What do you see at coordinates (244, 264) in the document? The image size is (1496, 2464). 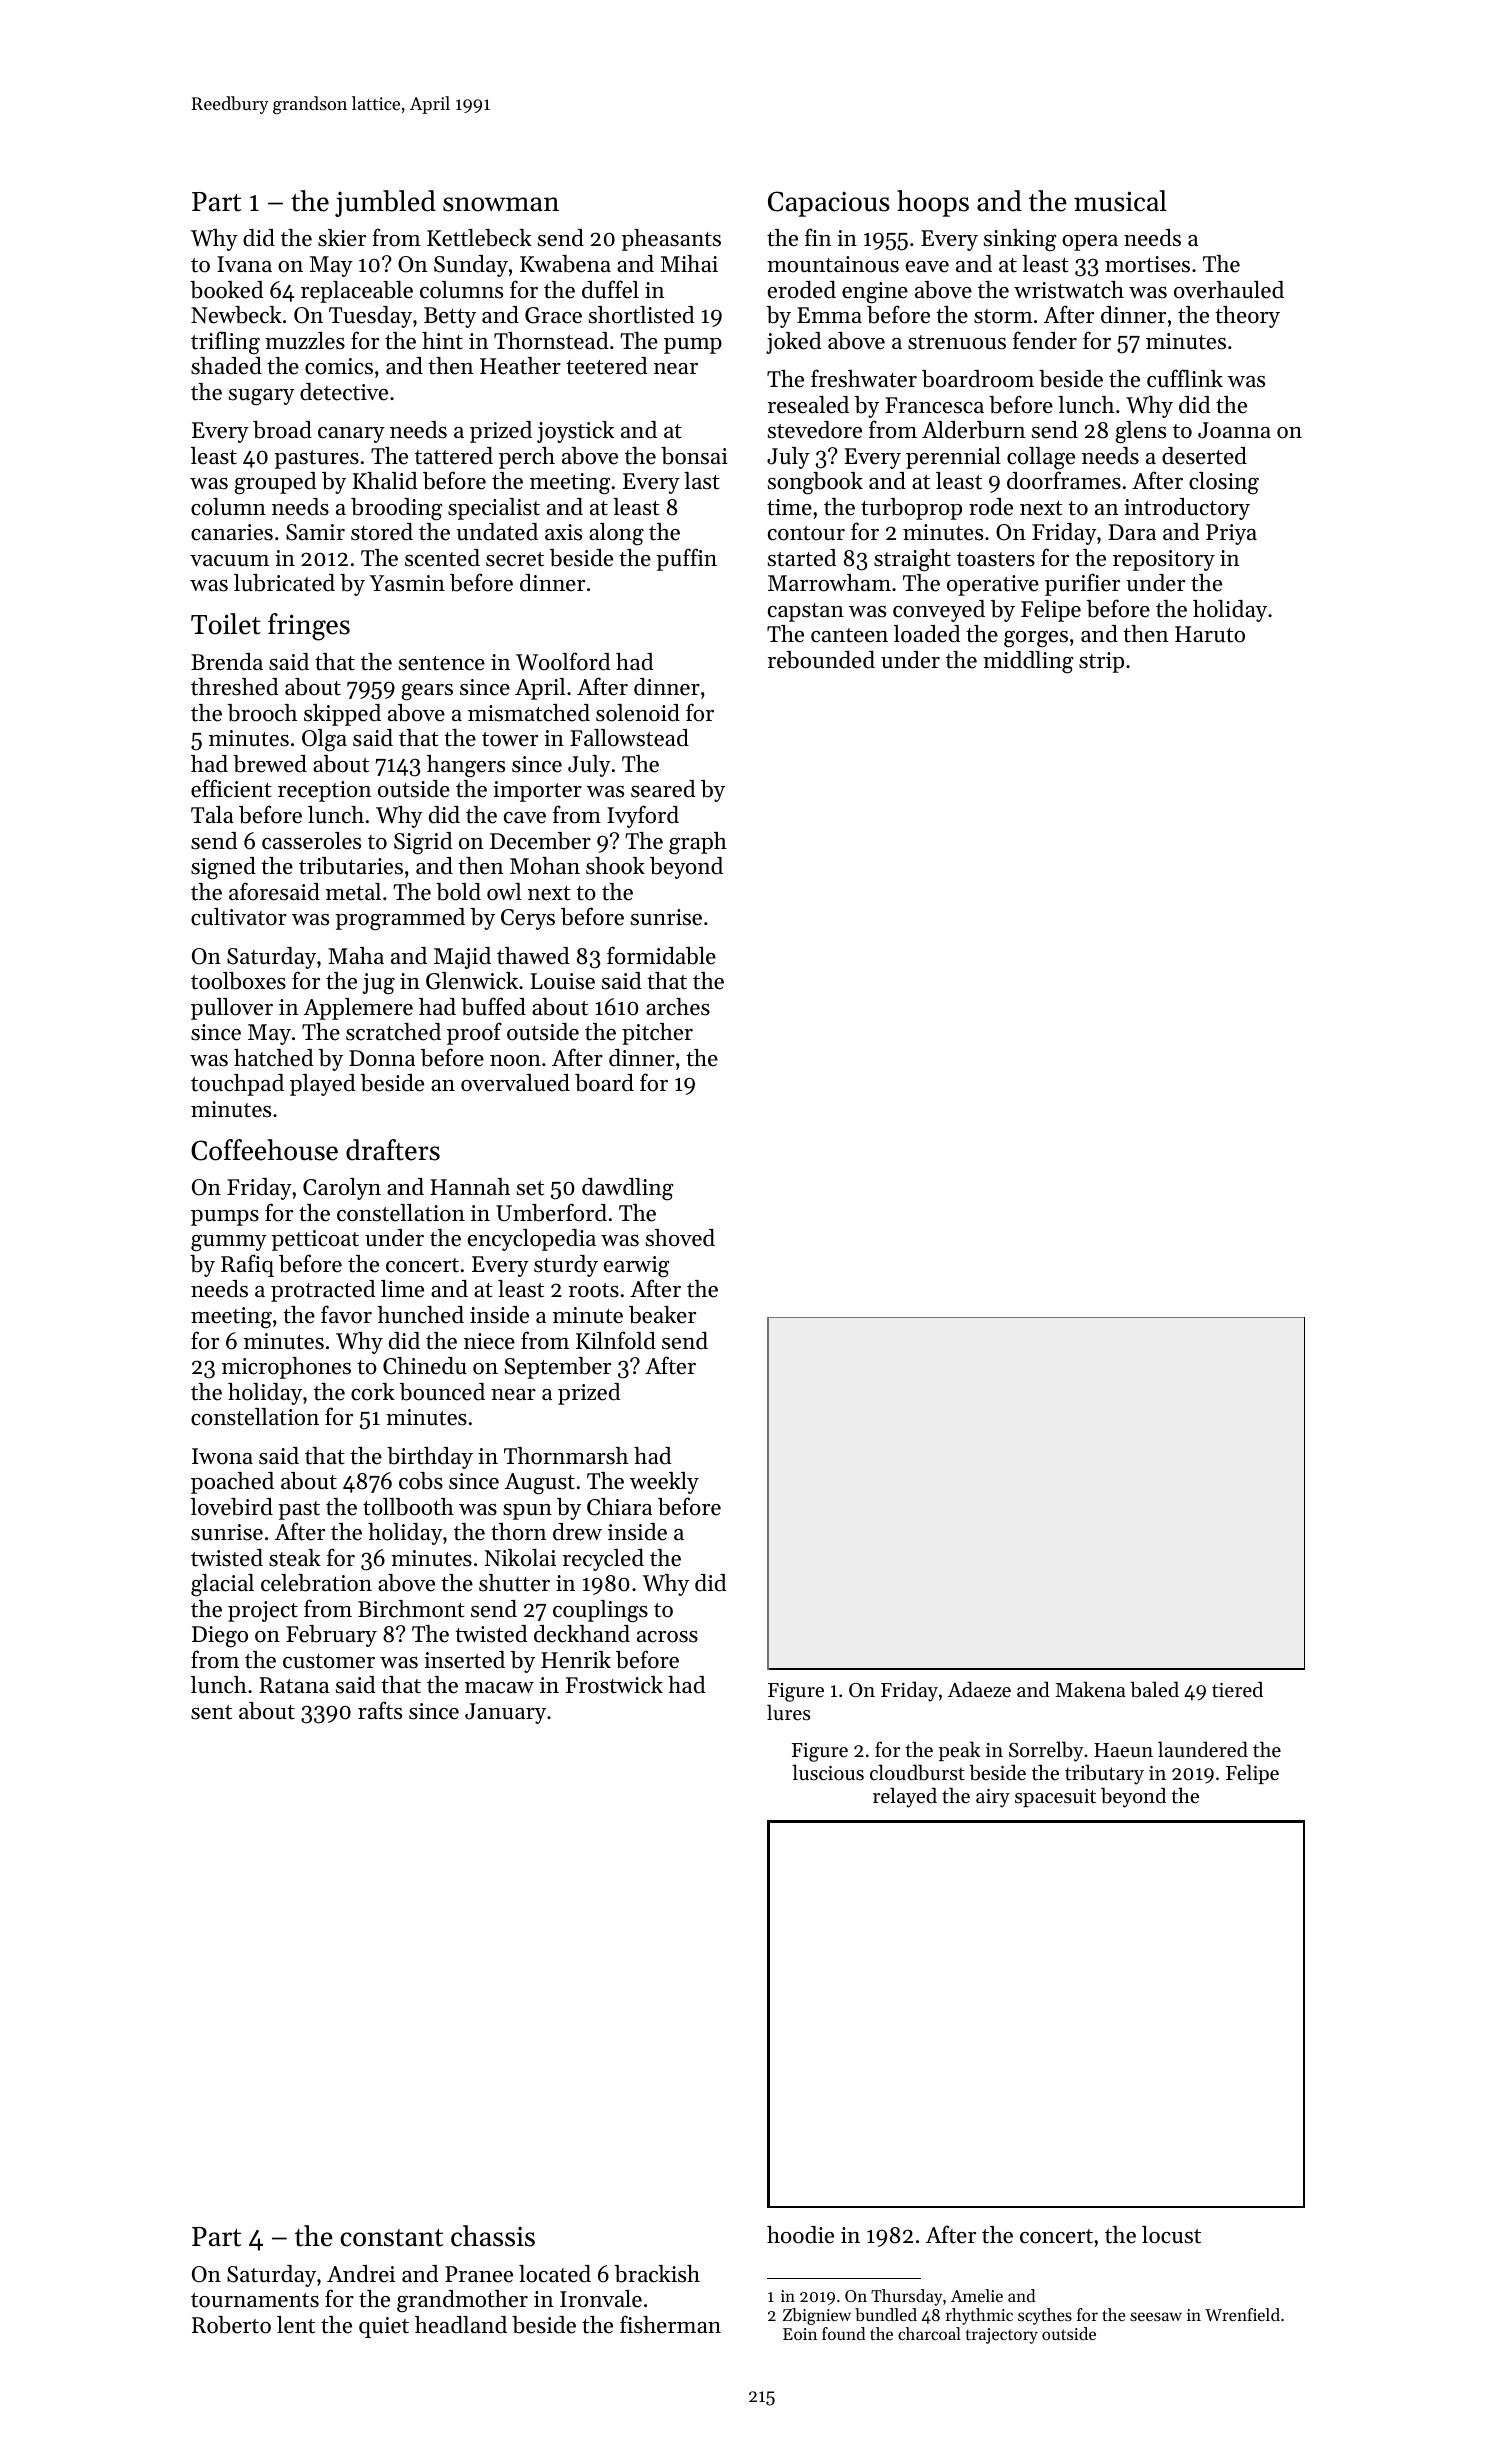 I see `Ivana` at bounding box center [244, 264].
